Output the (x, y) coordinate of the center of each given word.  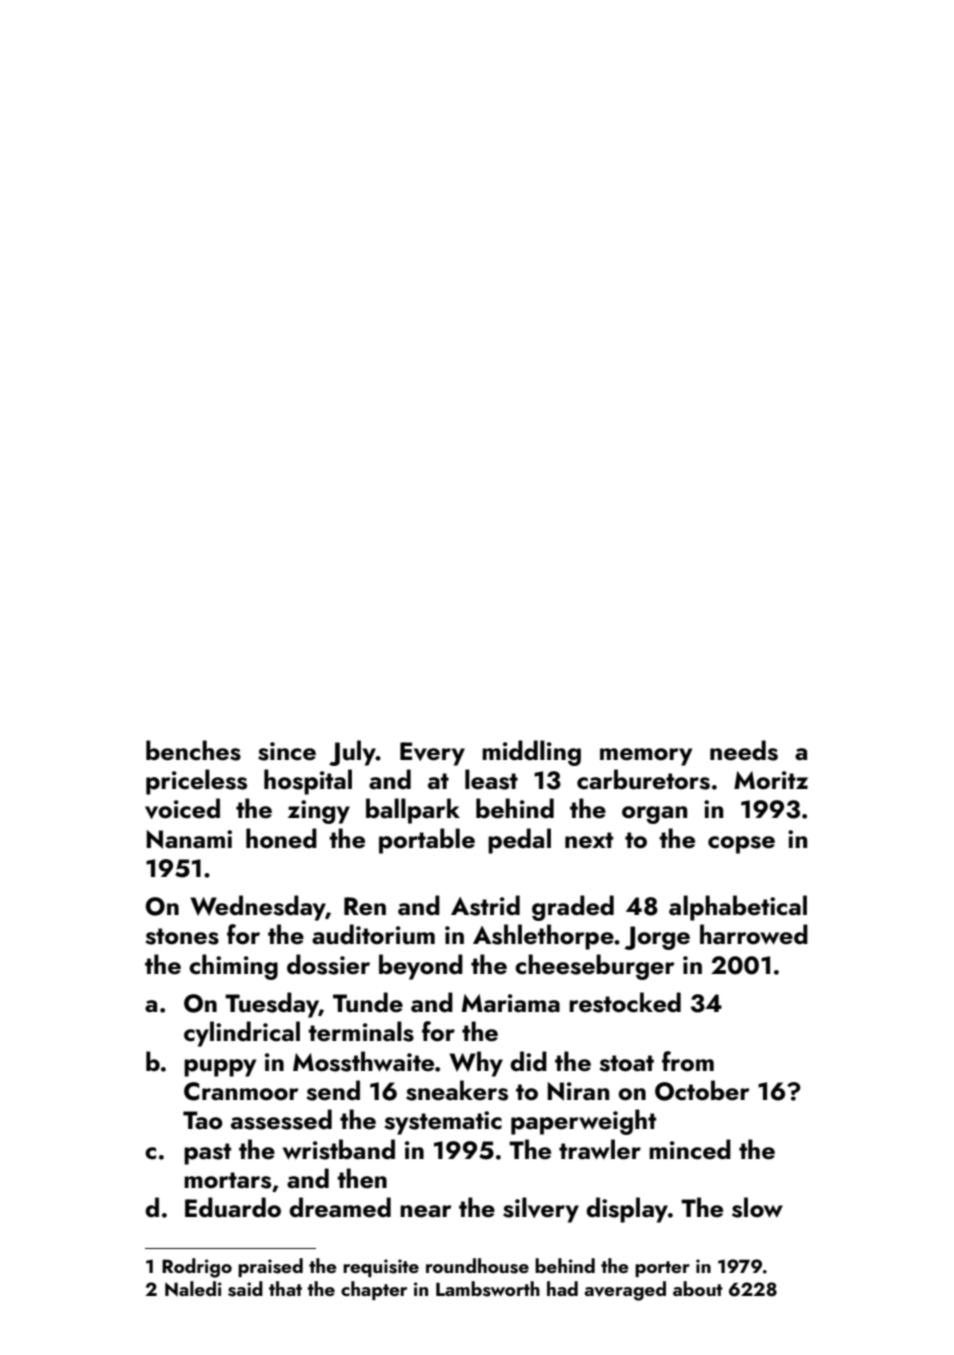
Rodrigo (197, 1268)
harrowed (754, 934)
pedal (519, 841)
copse (741, 845)
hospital (308, 782)
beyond (421, 967)
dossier (328, 964)
